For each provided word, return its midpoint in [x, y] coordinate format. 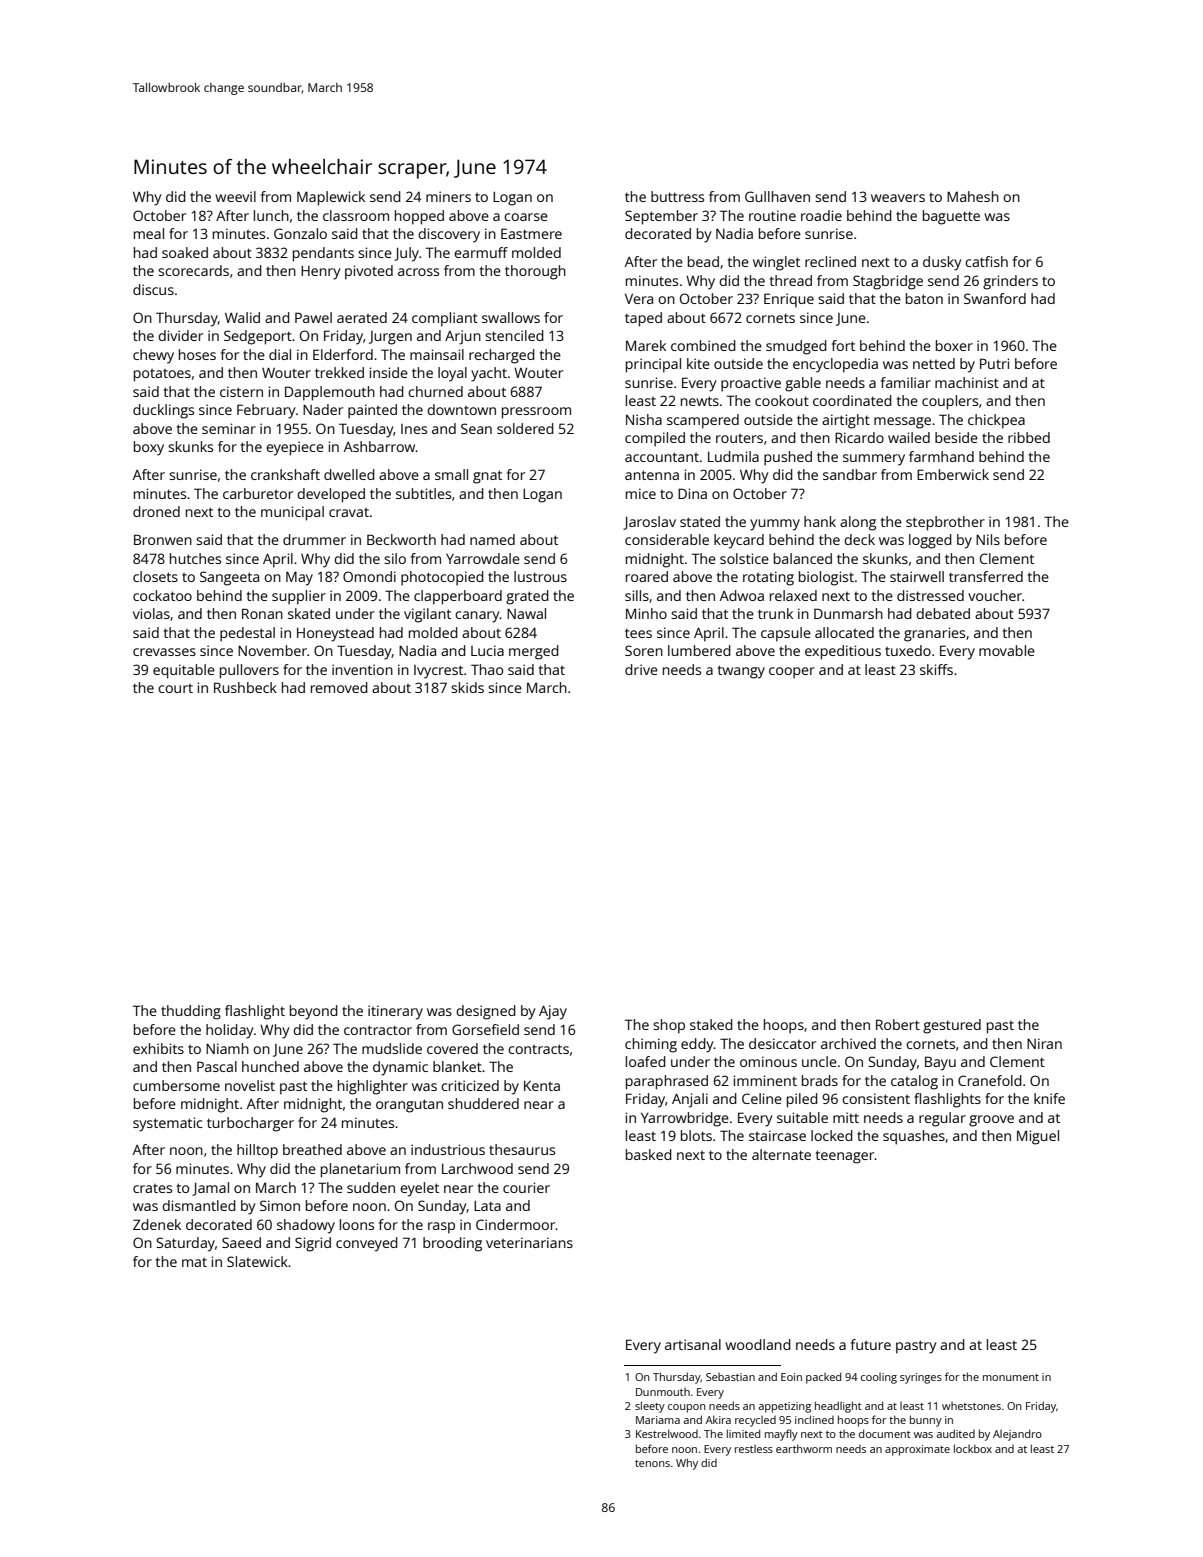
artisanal [693, 1344]
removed [339, 687]
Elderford [343, 354]
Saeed [241, 1242]
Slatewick [257, 1261]
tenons [652, 1463]
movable [1007, 650]
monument [1011, 1377]
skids [467, 687]
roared [647, 576]
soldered [525, 428]
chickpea [996, 421]
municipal [292, 513]
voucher [995, 595]
